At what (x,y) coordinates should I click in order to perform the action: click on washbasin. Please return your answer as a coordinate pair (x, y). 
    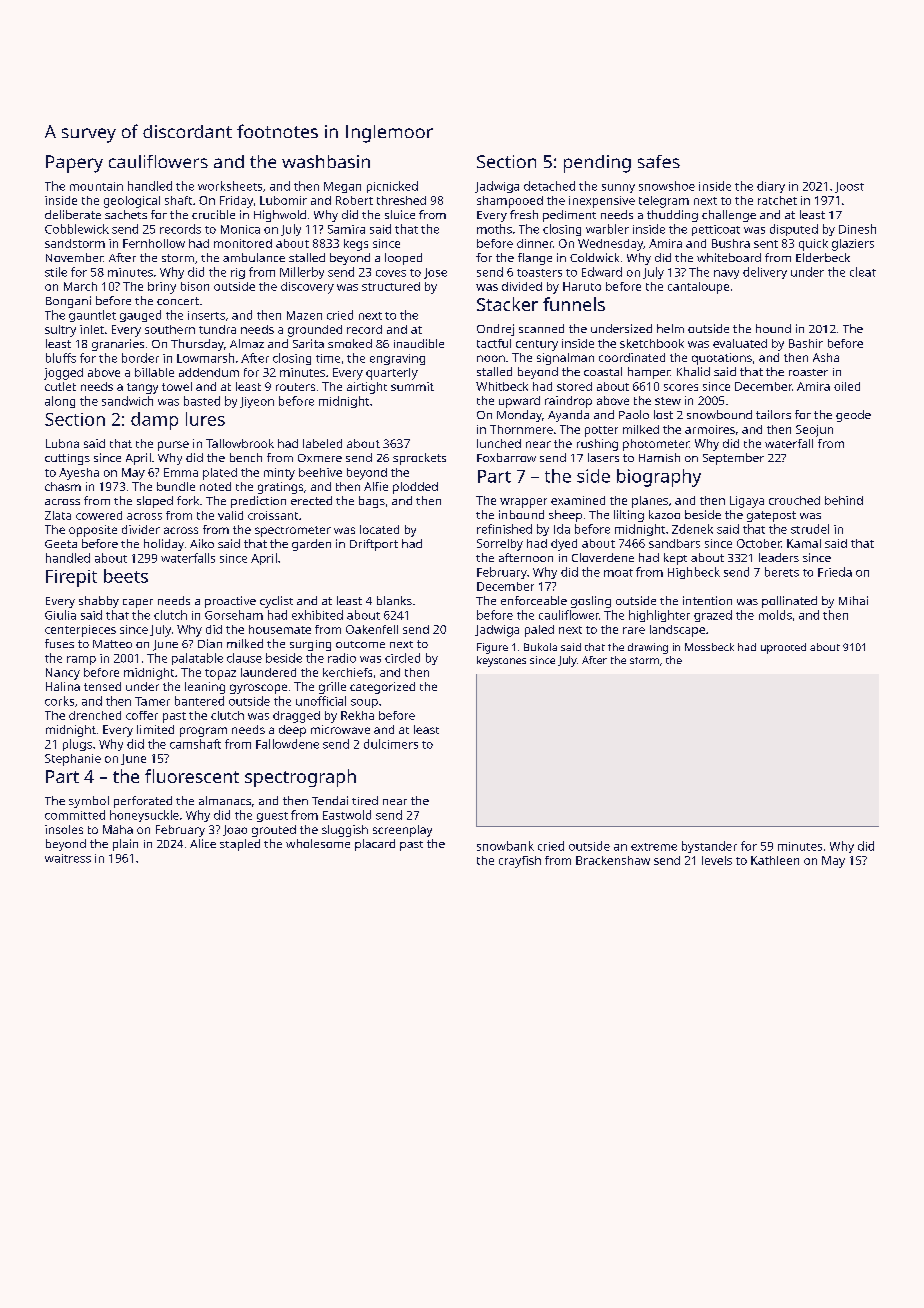
    Looking at the image, I should click on (326, 161).
